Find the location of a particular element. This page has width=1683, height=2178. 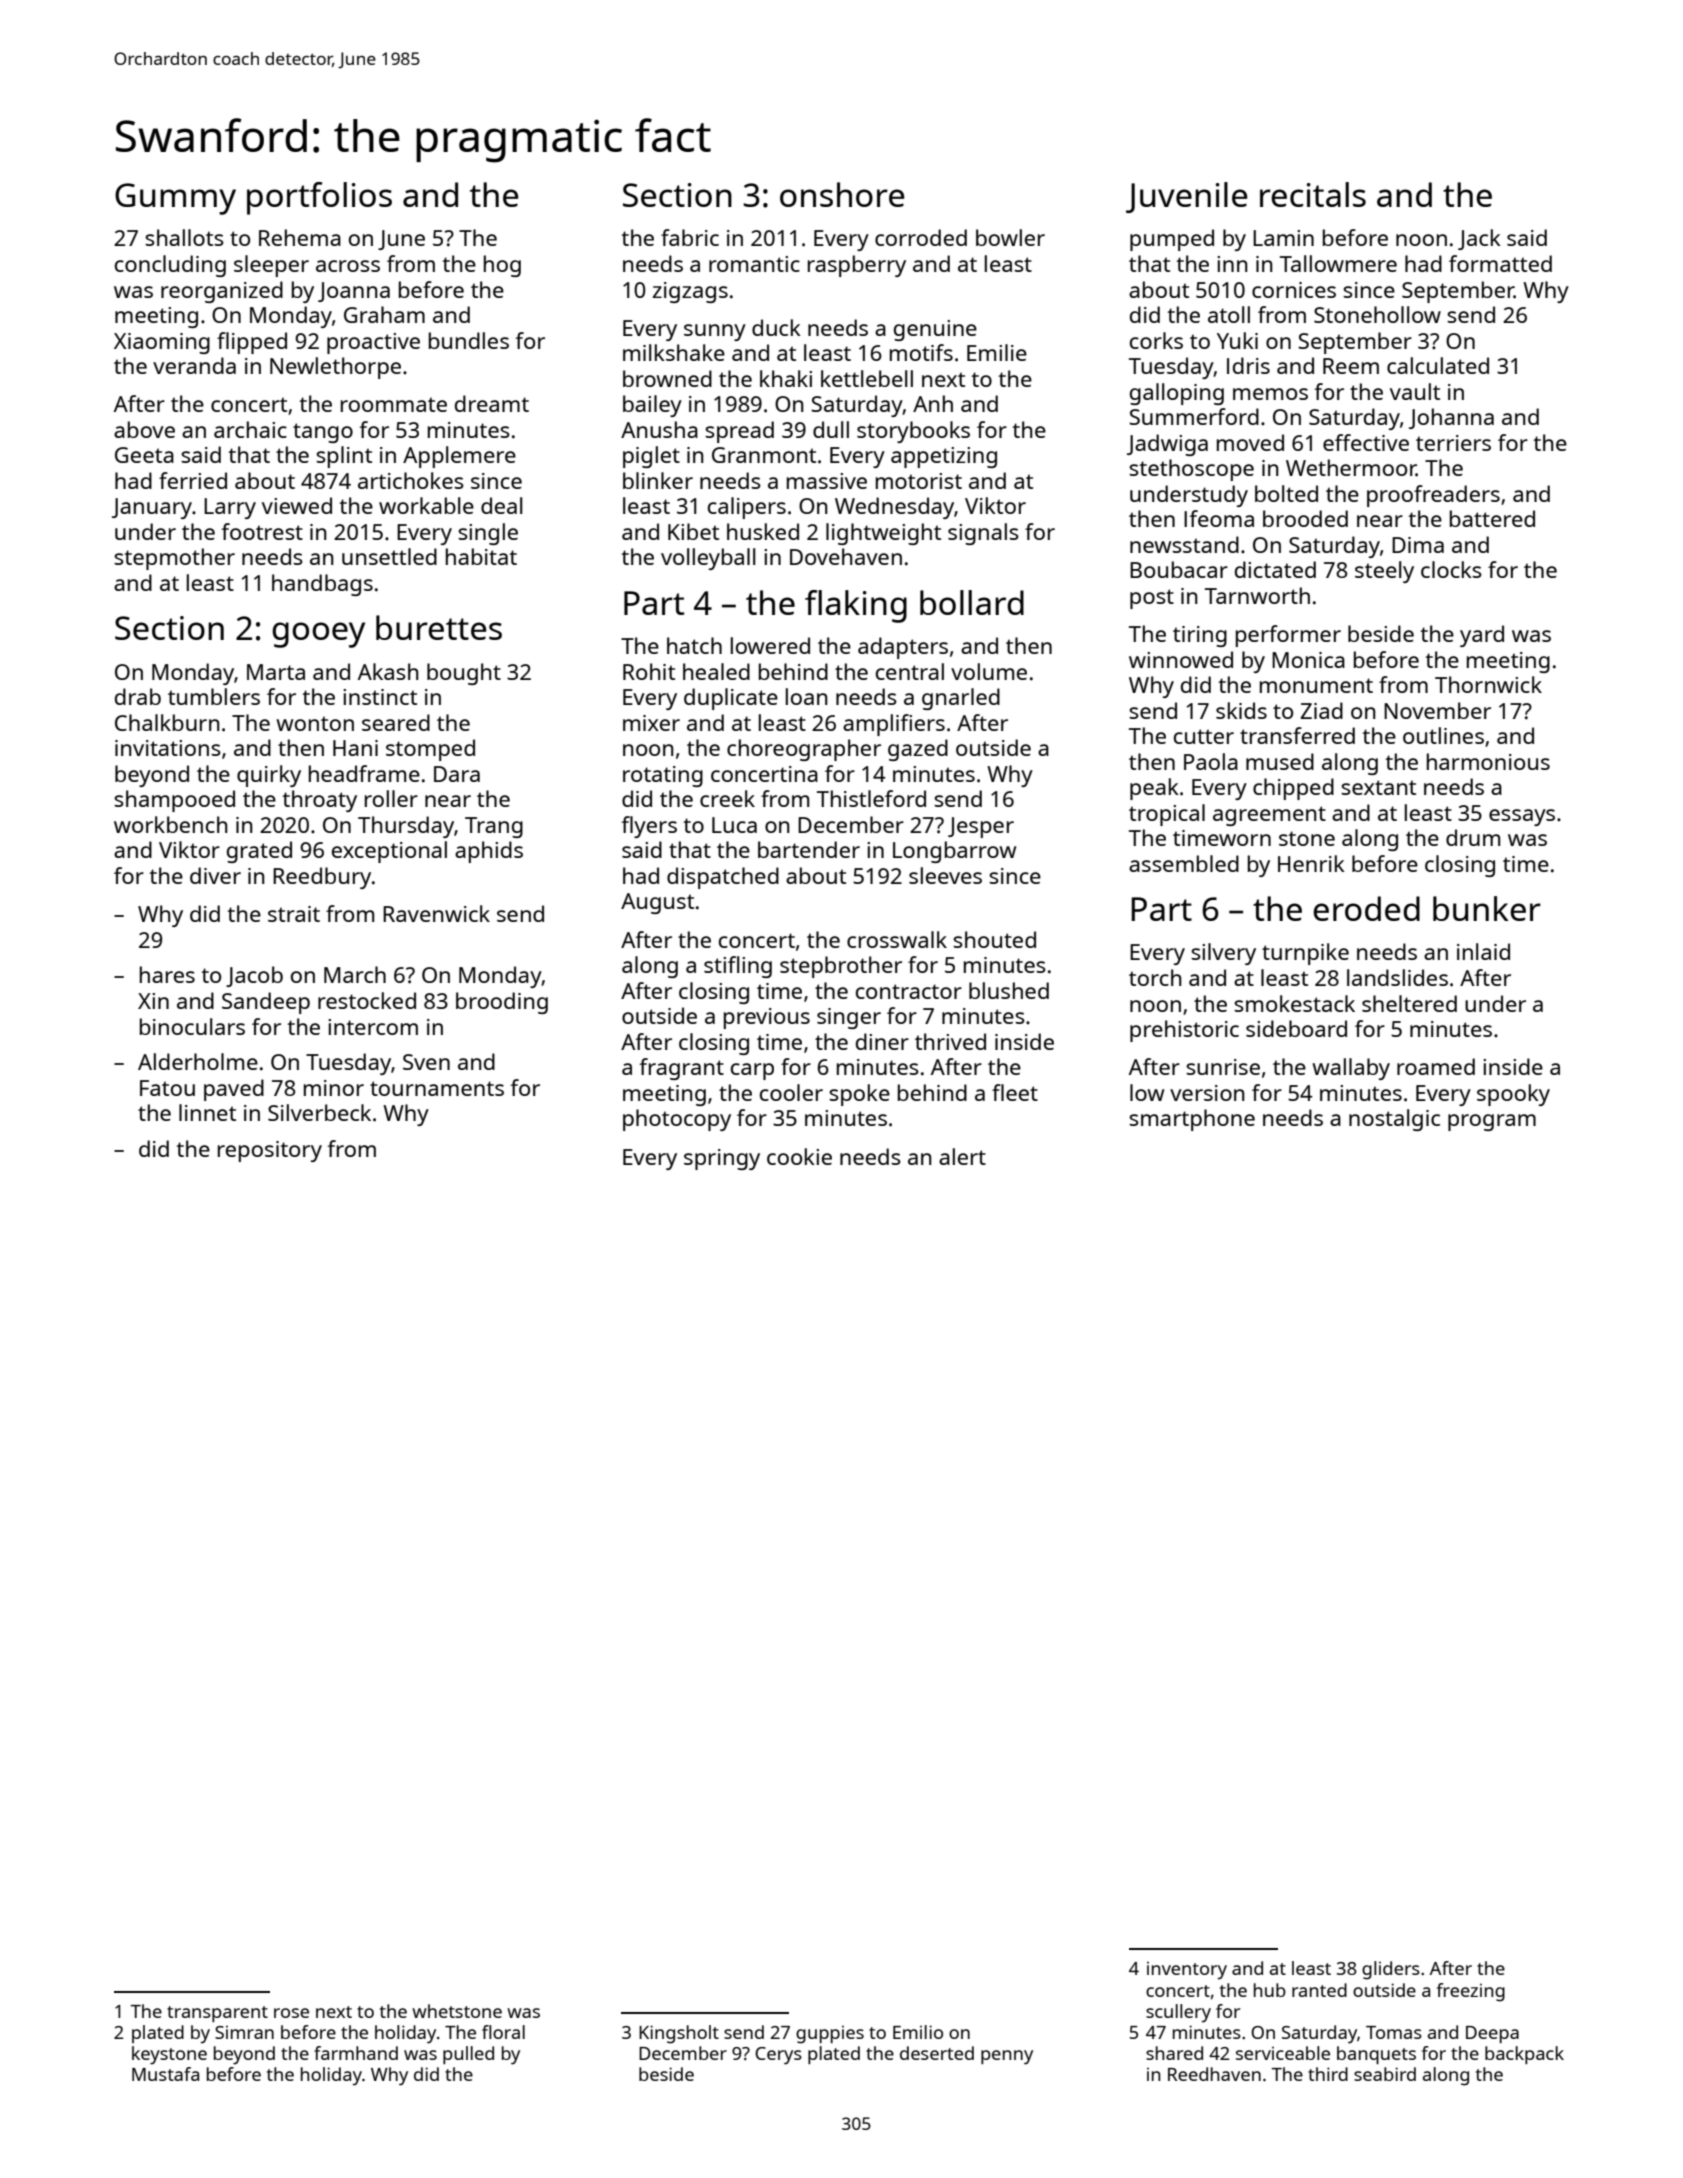

gliders is located at coordinates (1391, 1970).
